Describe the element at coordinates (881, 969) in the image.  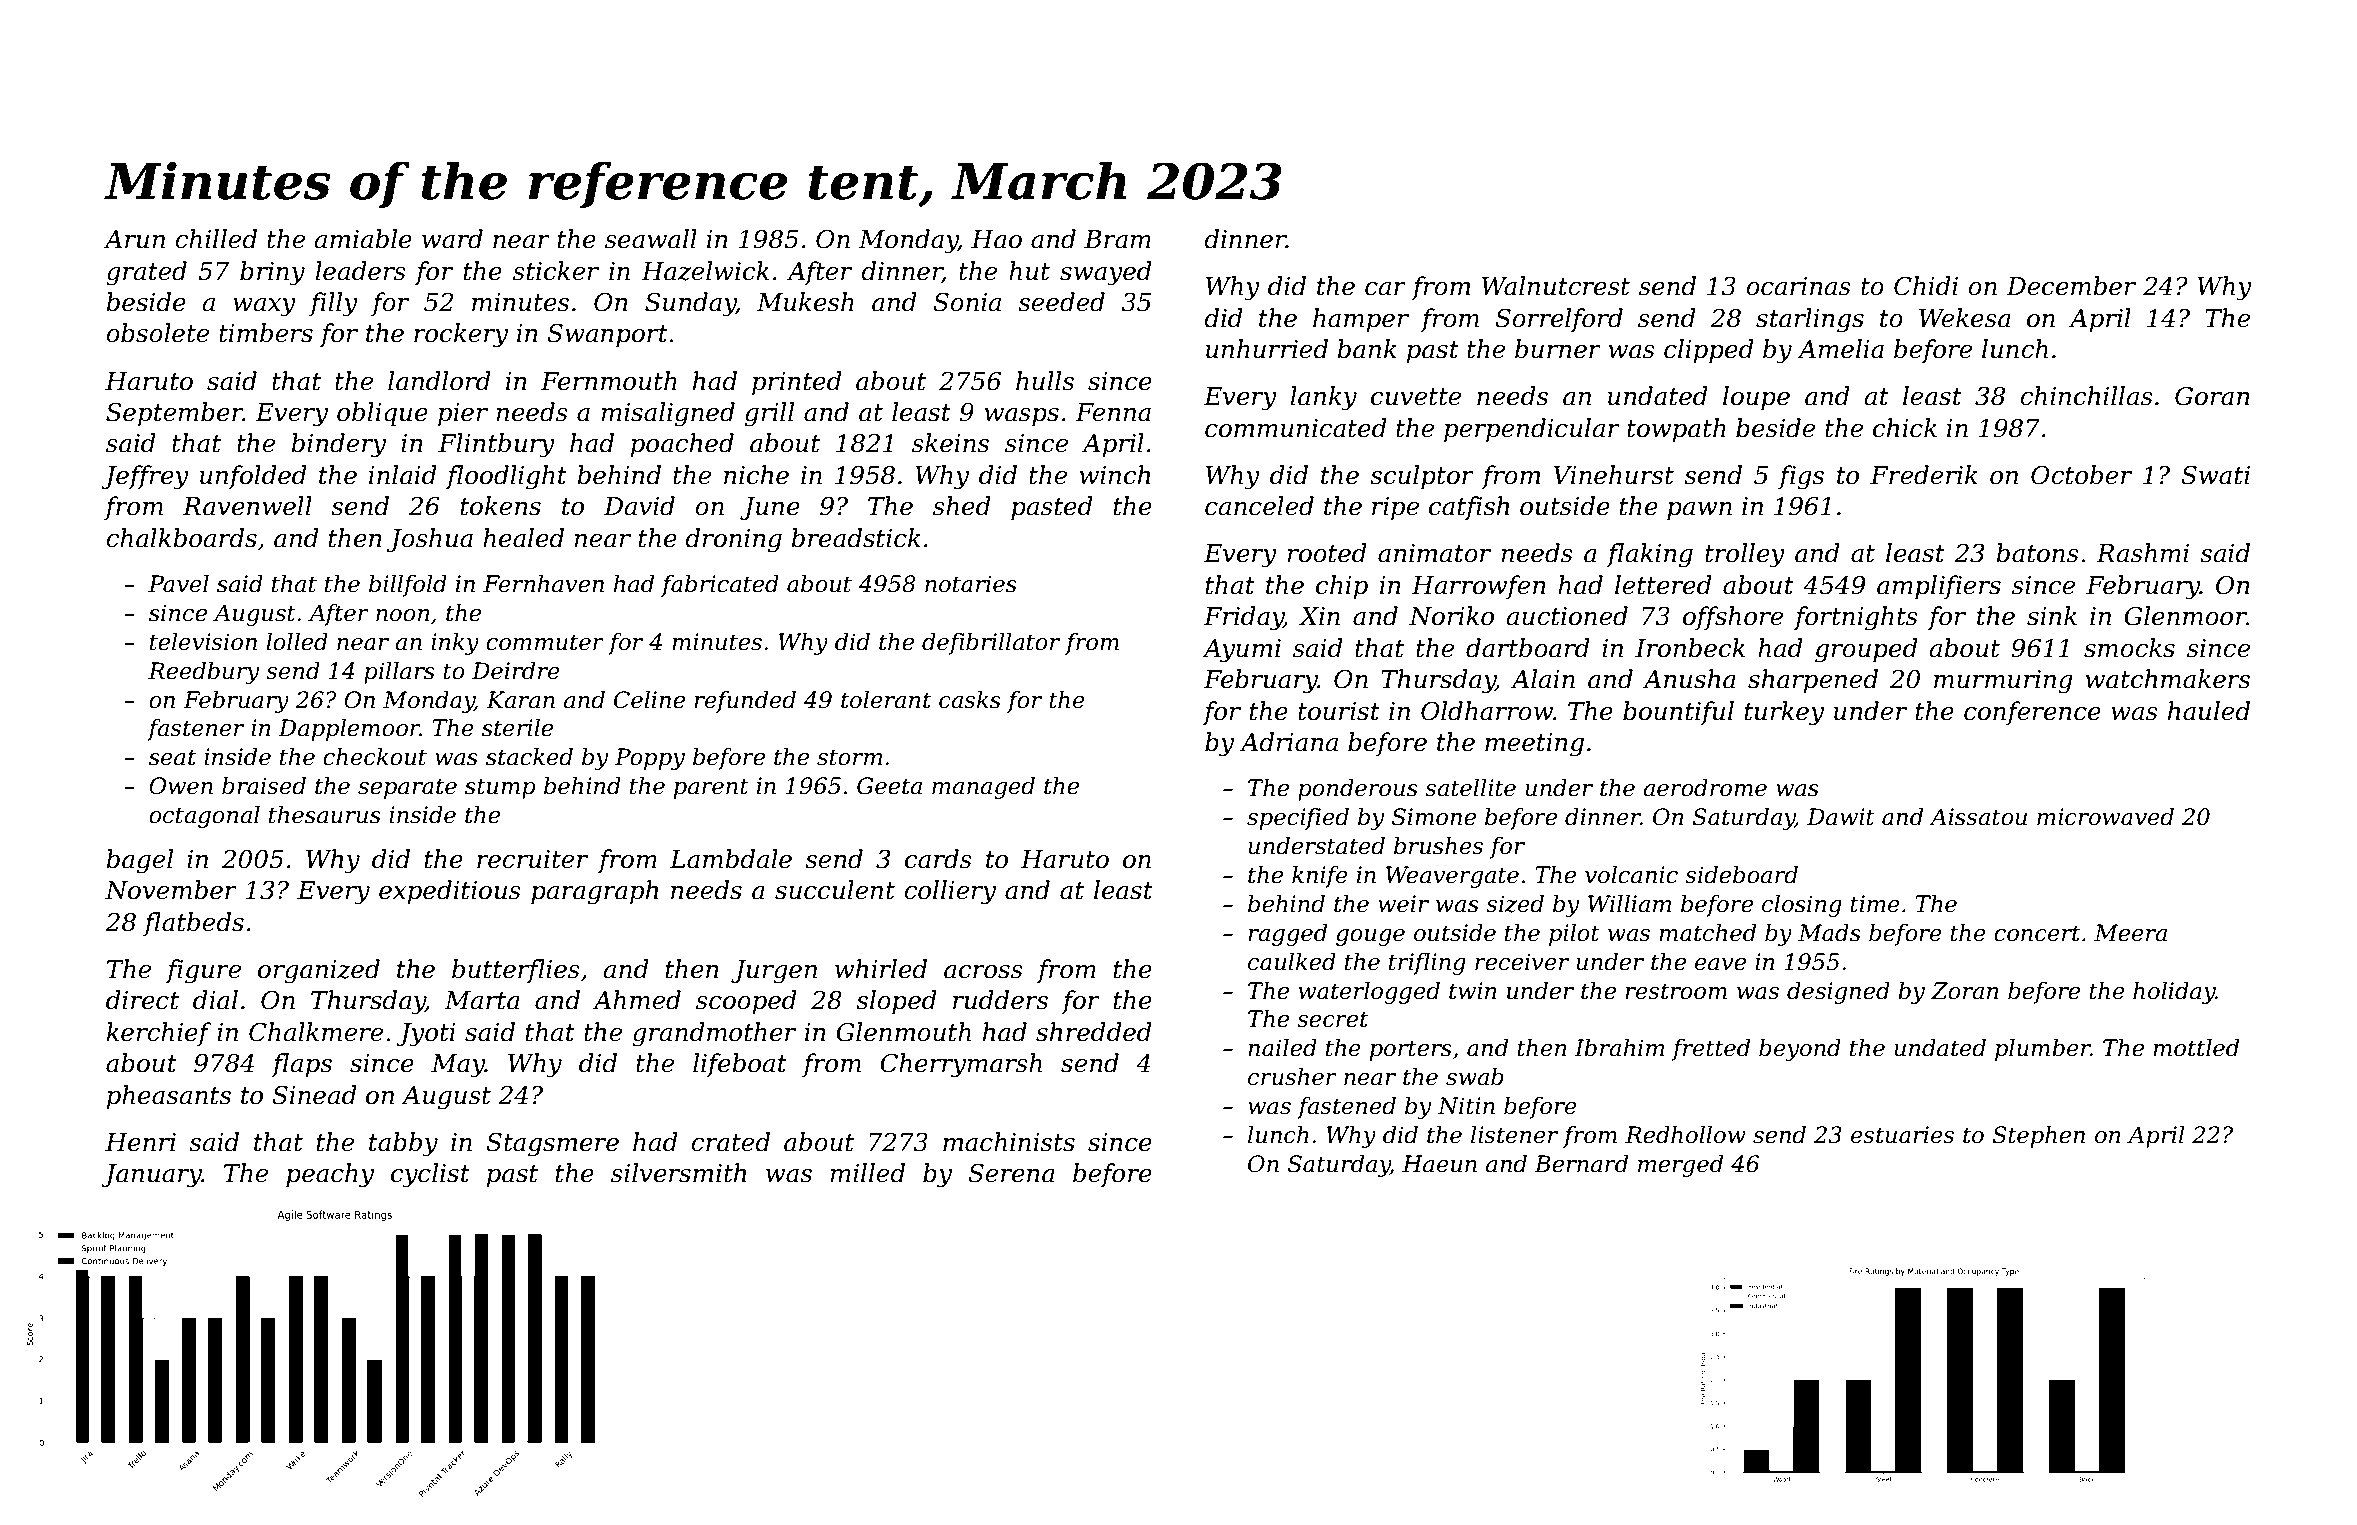
I see `whirled` at that location.
